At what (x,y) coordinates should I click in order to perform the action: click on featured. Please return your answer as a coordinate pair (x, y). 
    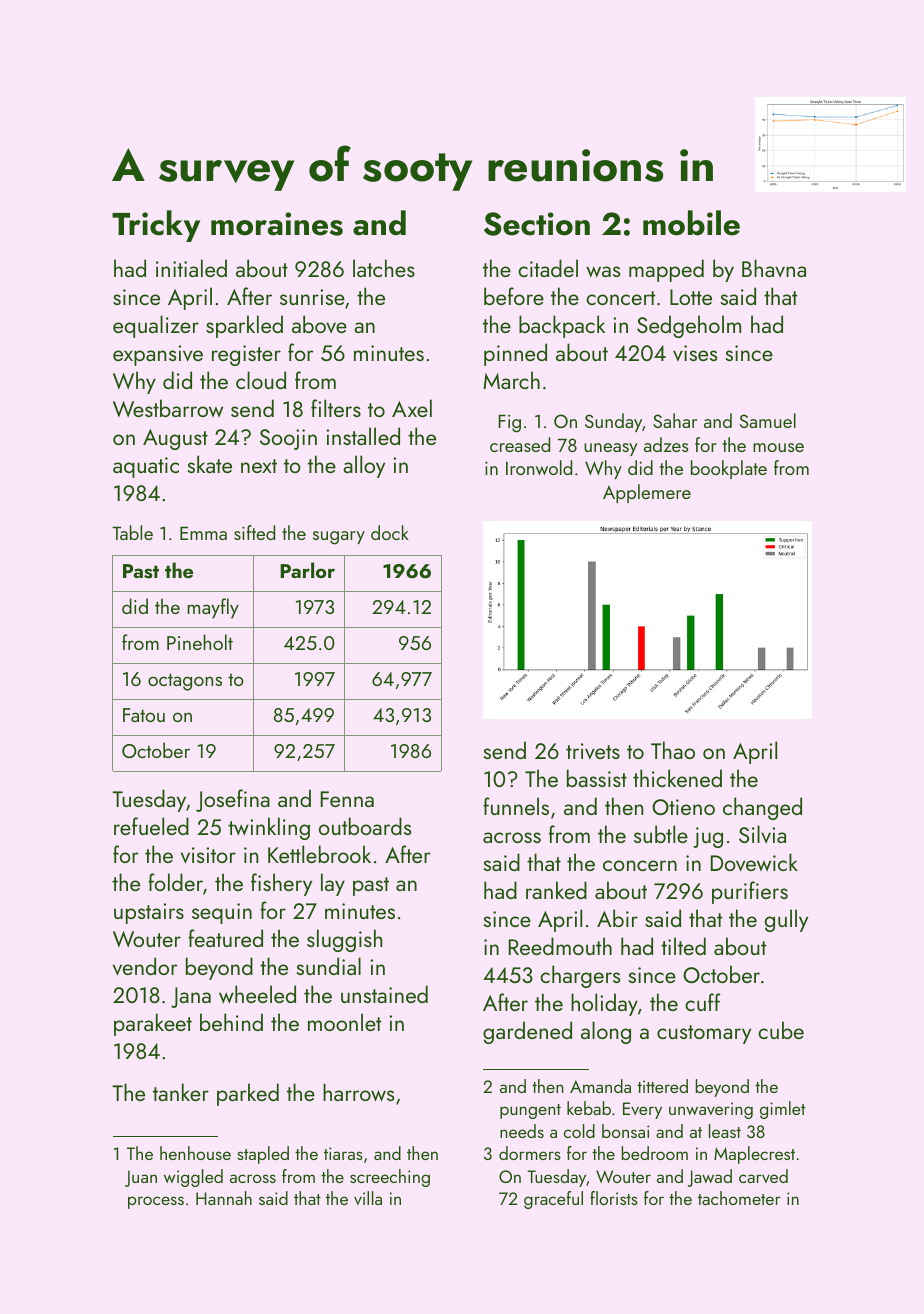
    Looking at the image, I should click on (225, 938).
